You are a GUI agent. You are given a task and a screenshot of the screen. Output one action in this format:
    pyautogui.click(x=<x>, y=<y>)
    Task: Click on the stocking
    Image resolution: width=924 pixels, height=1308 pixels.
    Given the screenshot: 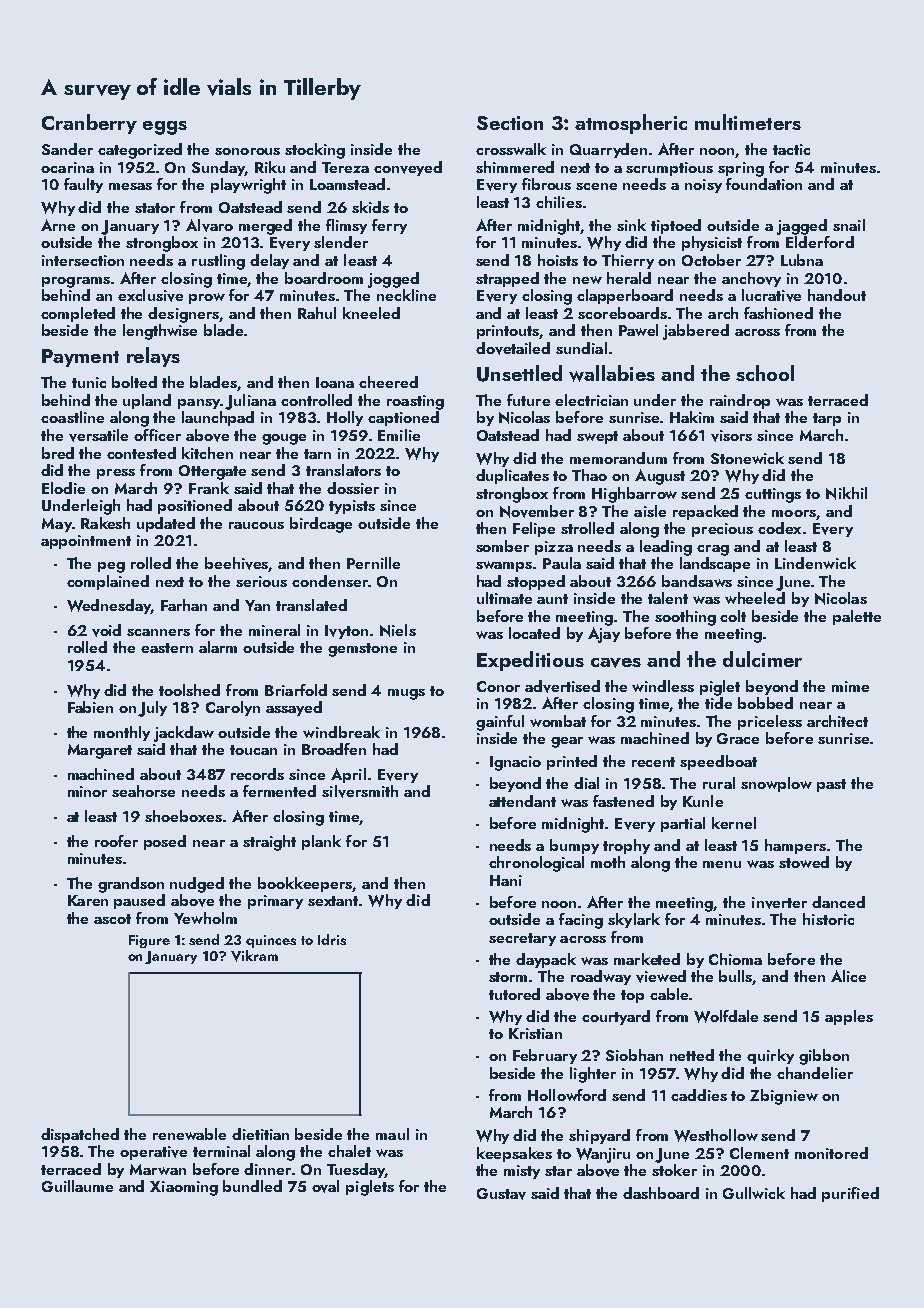 What is the action you would take?
    pyautogui.click(x=315, y=151)
